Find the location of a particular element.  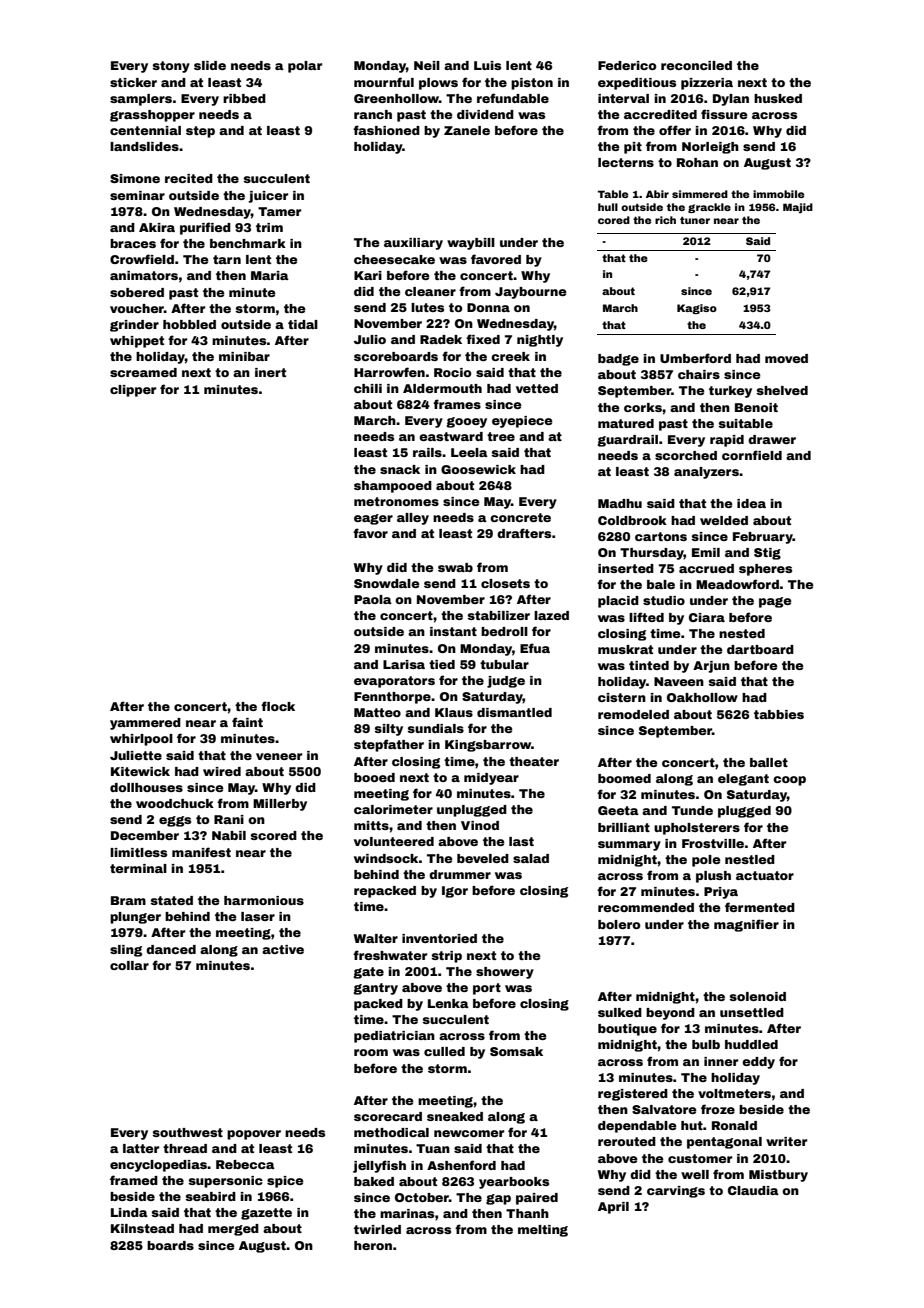

latter is located at coordinates (141, 1148).
